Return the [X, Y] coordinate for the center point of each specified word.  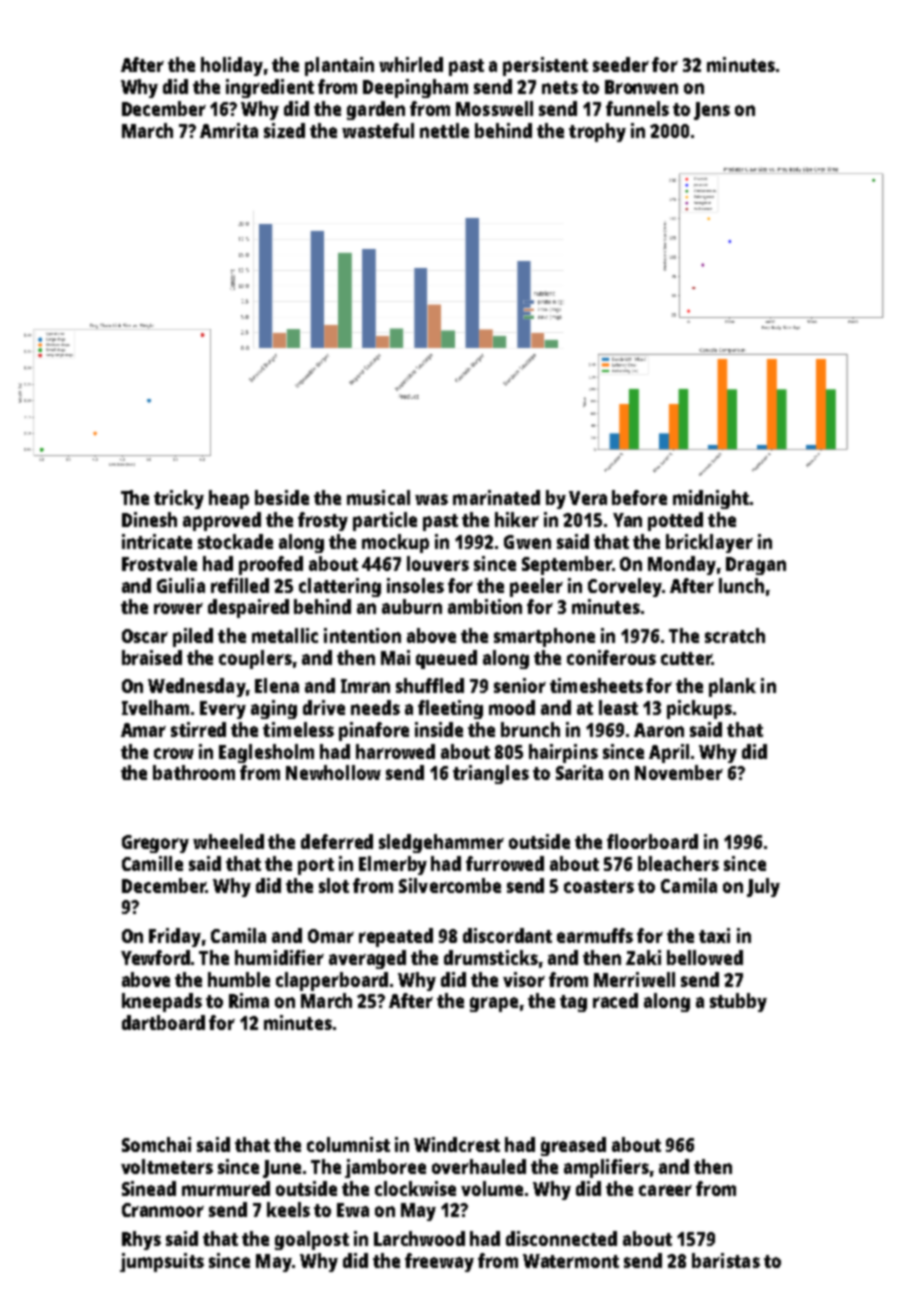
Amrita [229, 130]
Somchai [156, 1144]
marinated [496, 497]
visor [524, 979]
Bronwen [641, 87]
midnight [711, 499]
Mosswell [494, 108]
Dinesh [149, 519]
